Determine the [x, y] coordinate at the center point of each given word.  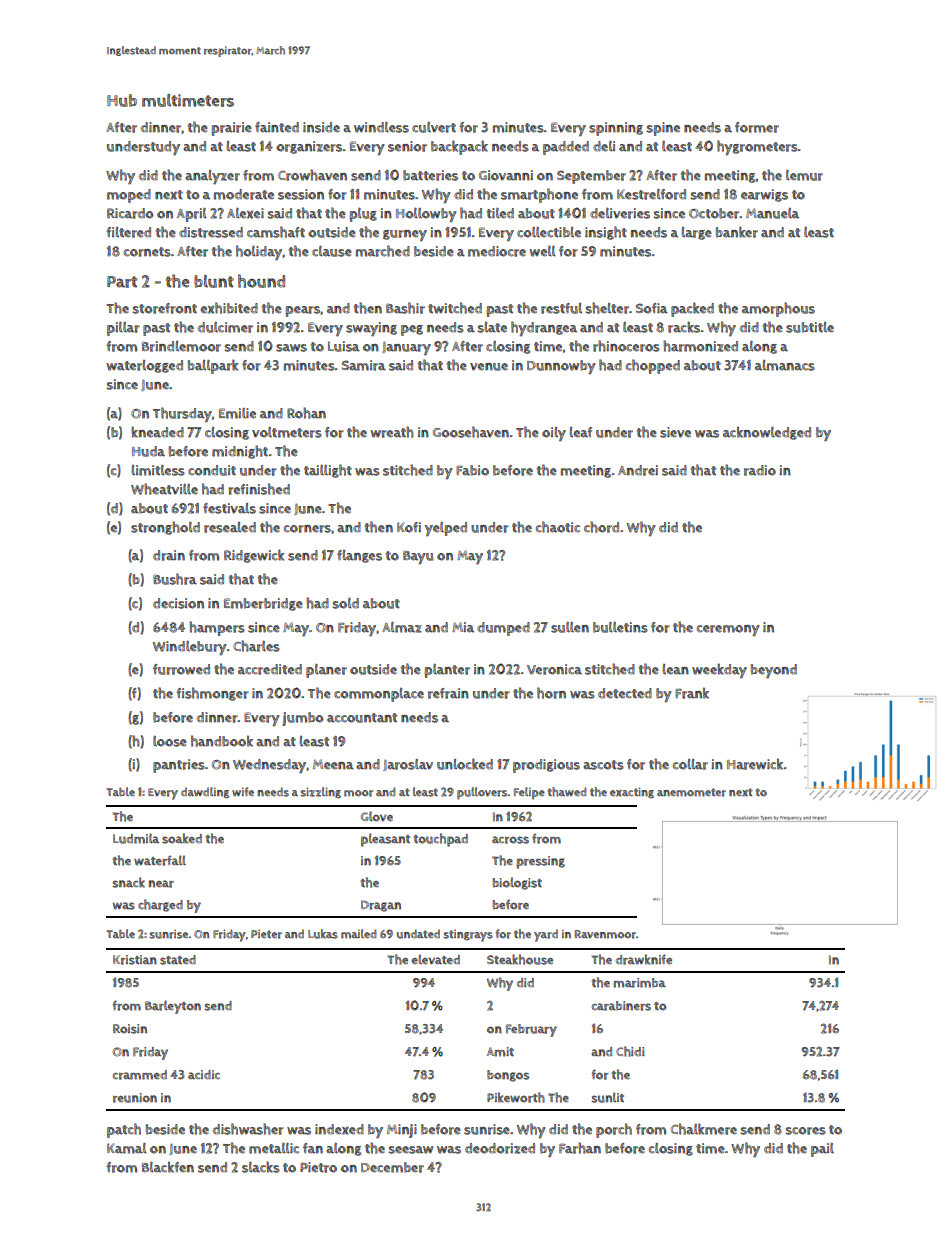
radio [760, 470]
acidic [204, 1074]
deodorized [500, 1148]
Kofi [409, 527]
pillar [123, 329]
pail [822, 1150]
